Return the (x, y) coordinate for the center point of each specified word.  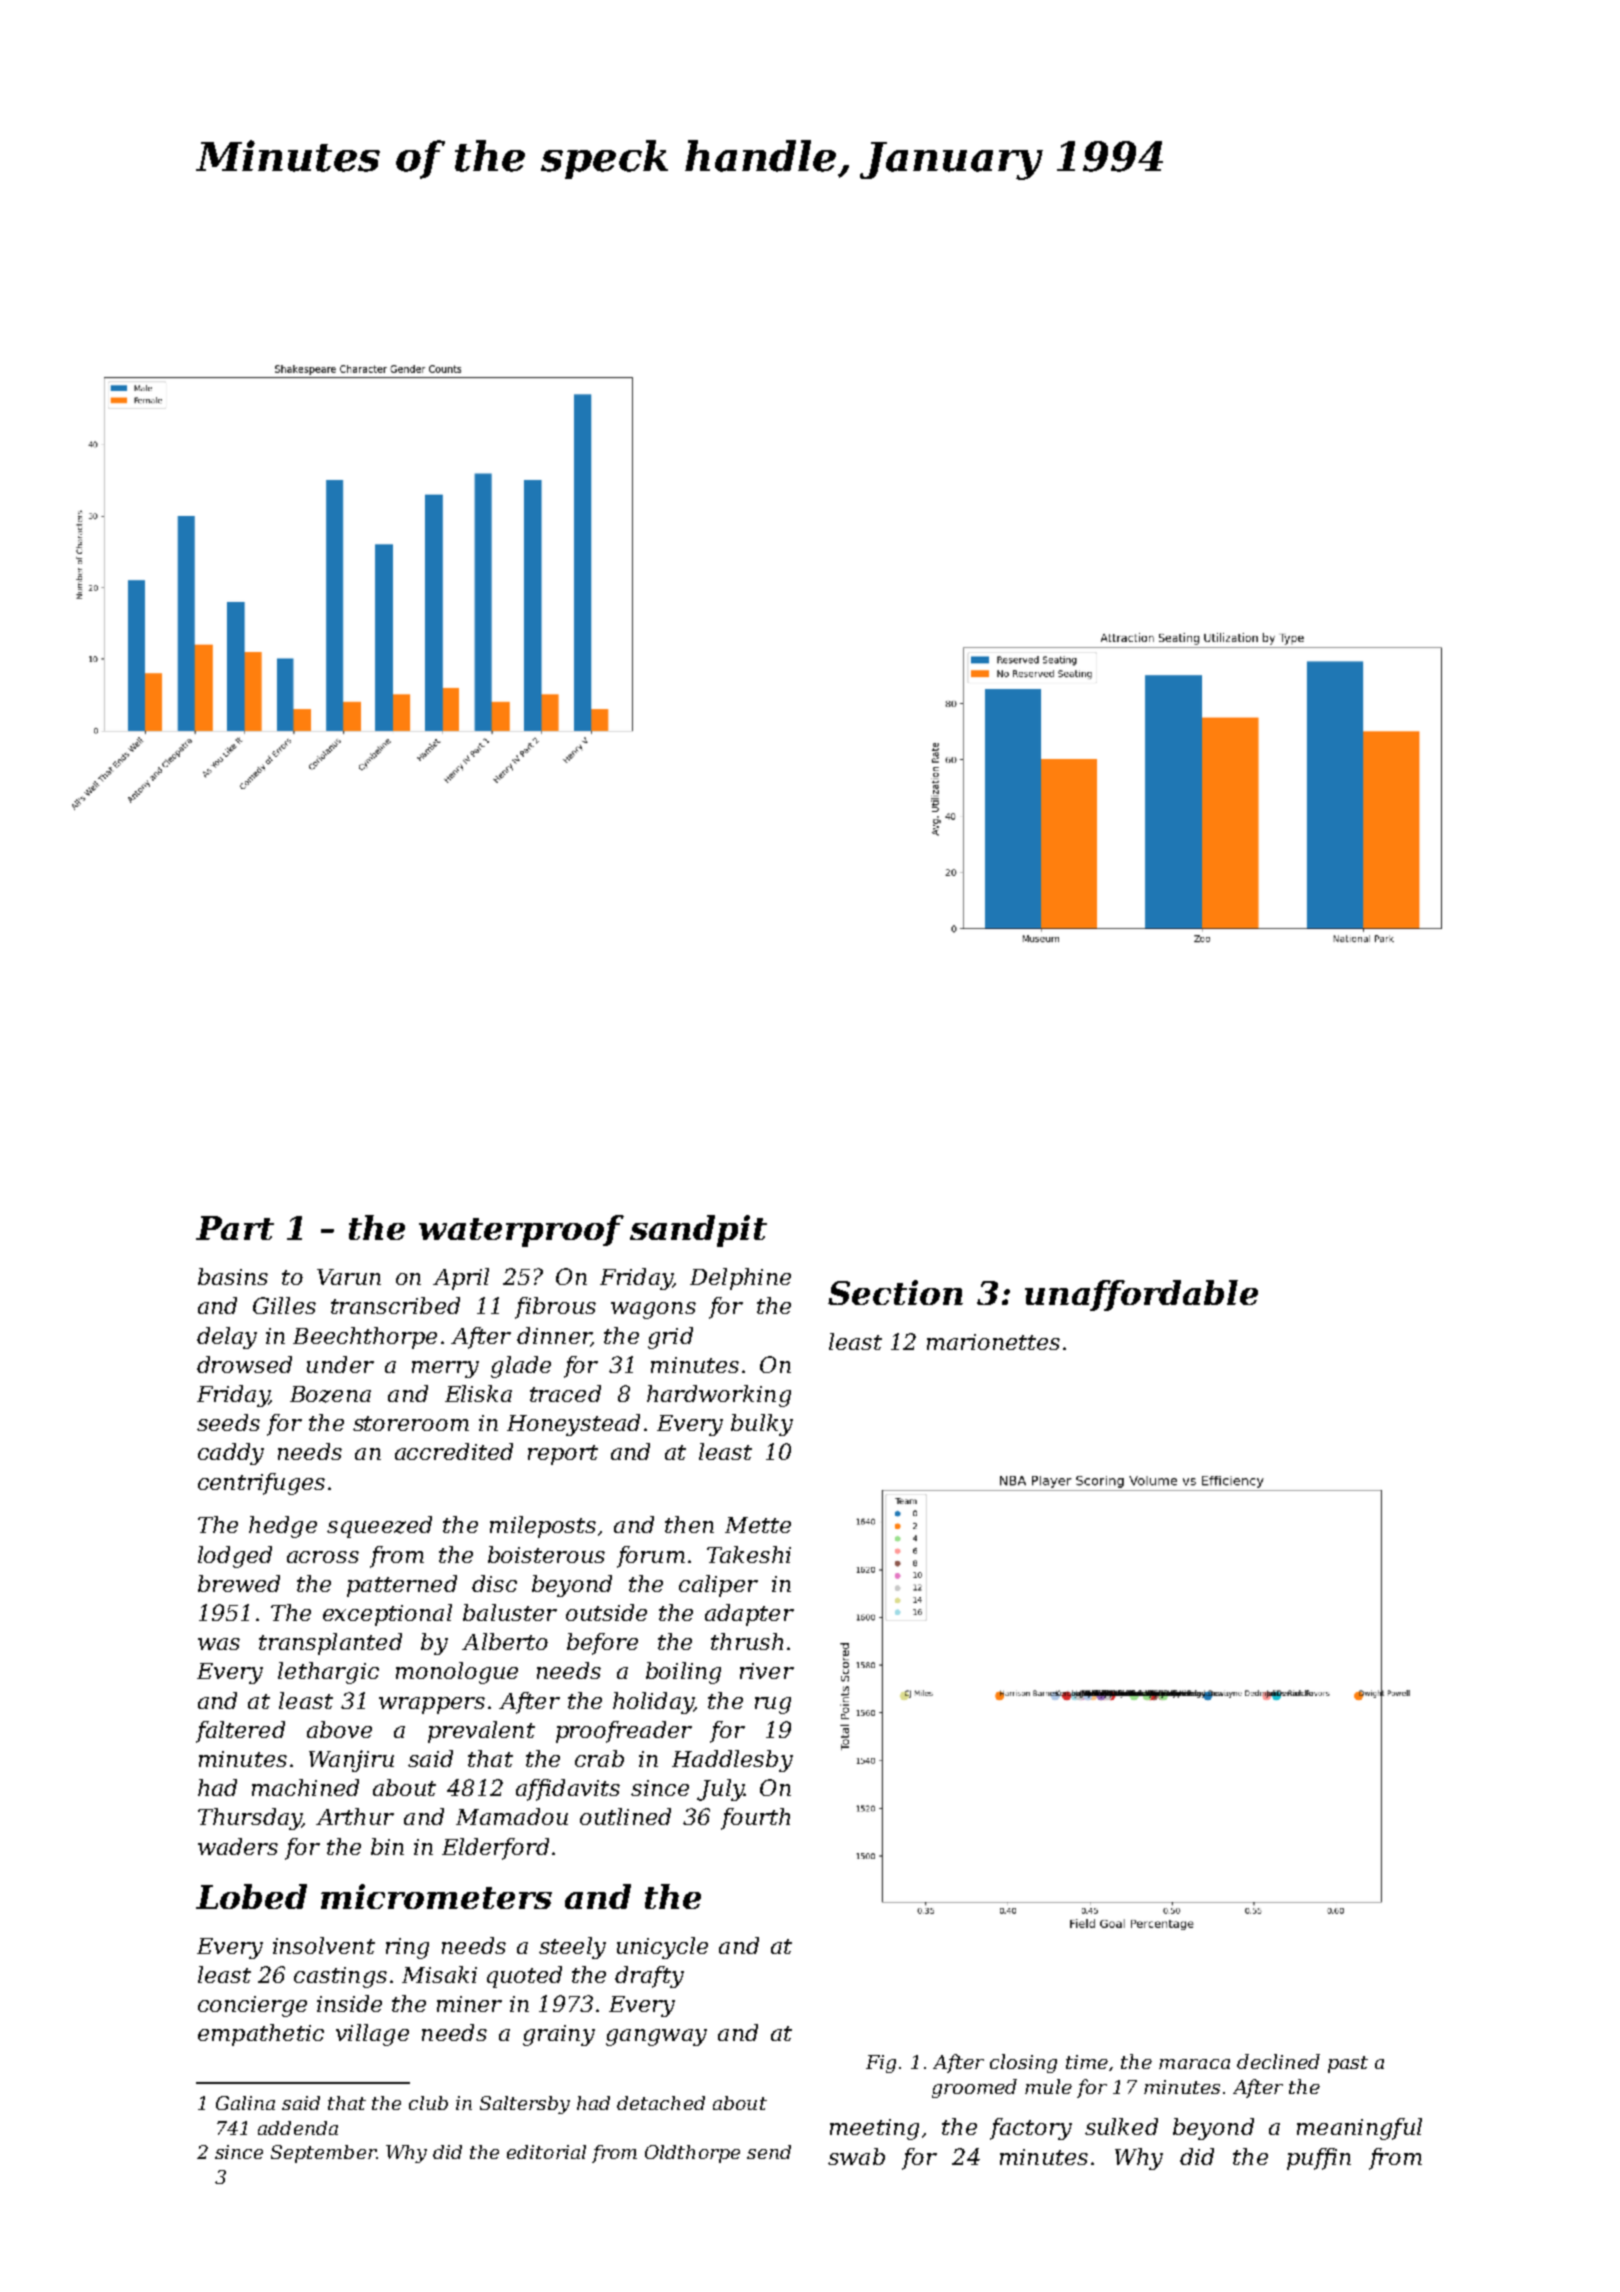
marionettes (993, 1342)
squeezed (379, 1527)
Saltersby (525, 2105)
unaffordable (1141, 1295)
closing (1023, 2063)
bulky (762, 1425)
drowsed (244, 1364)
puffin (1319, 2159)
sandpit (698, 1231)
